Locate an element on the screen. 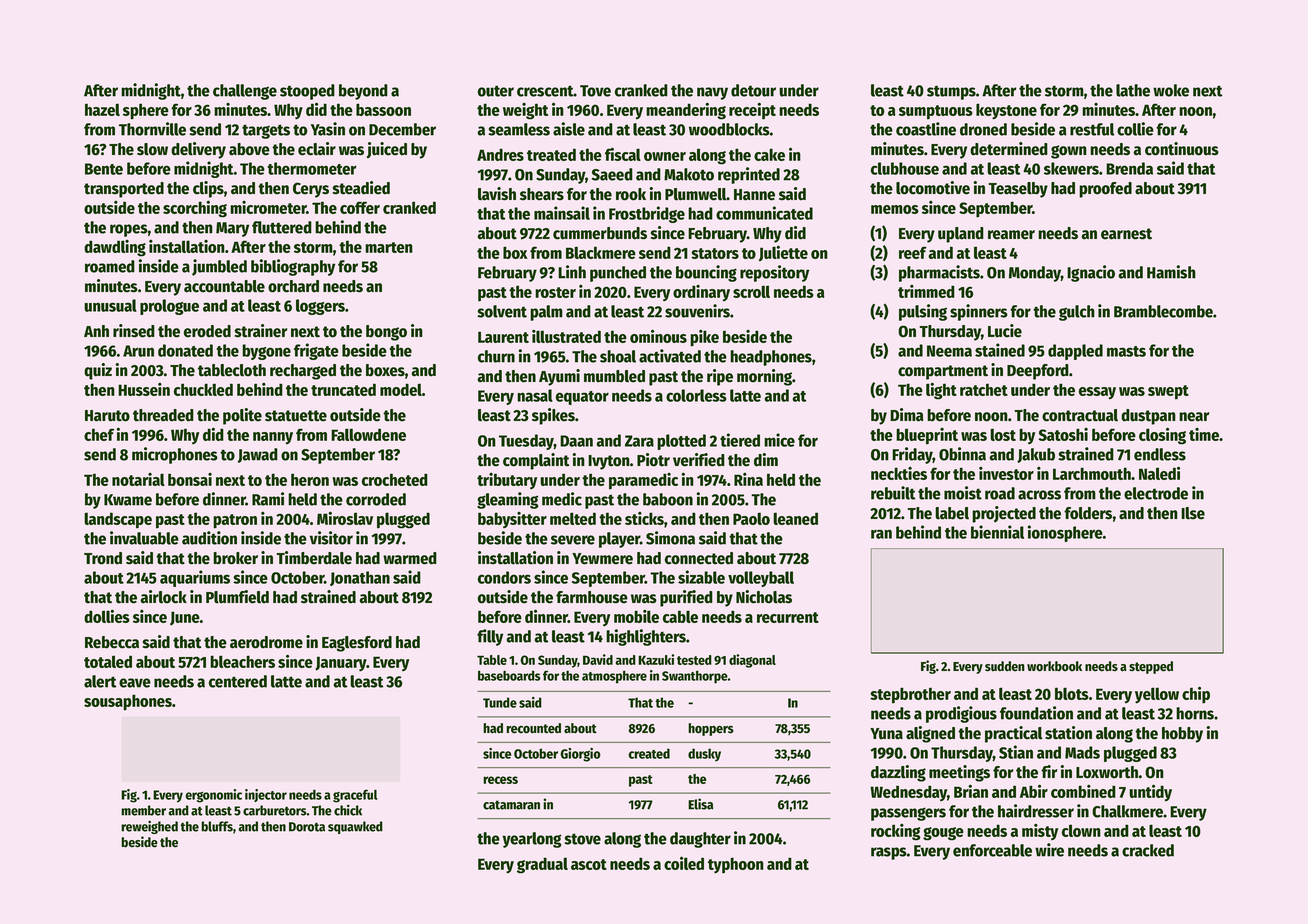 The image size is (1308, 924). patron is located at coordinates (235, 521).
